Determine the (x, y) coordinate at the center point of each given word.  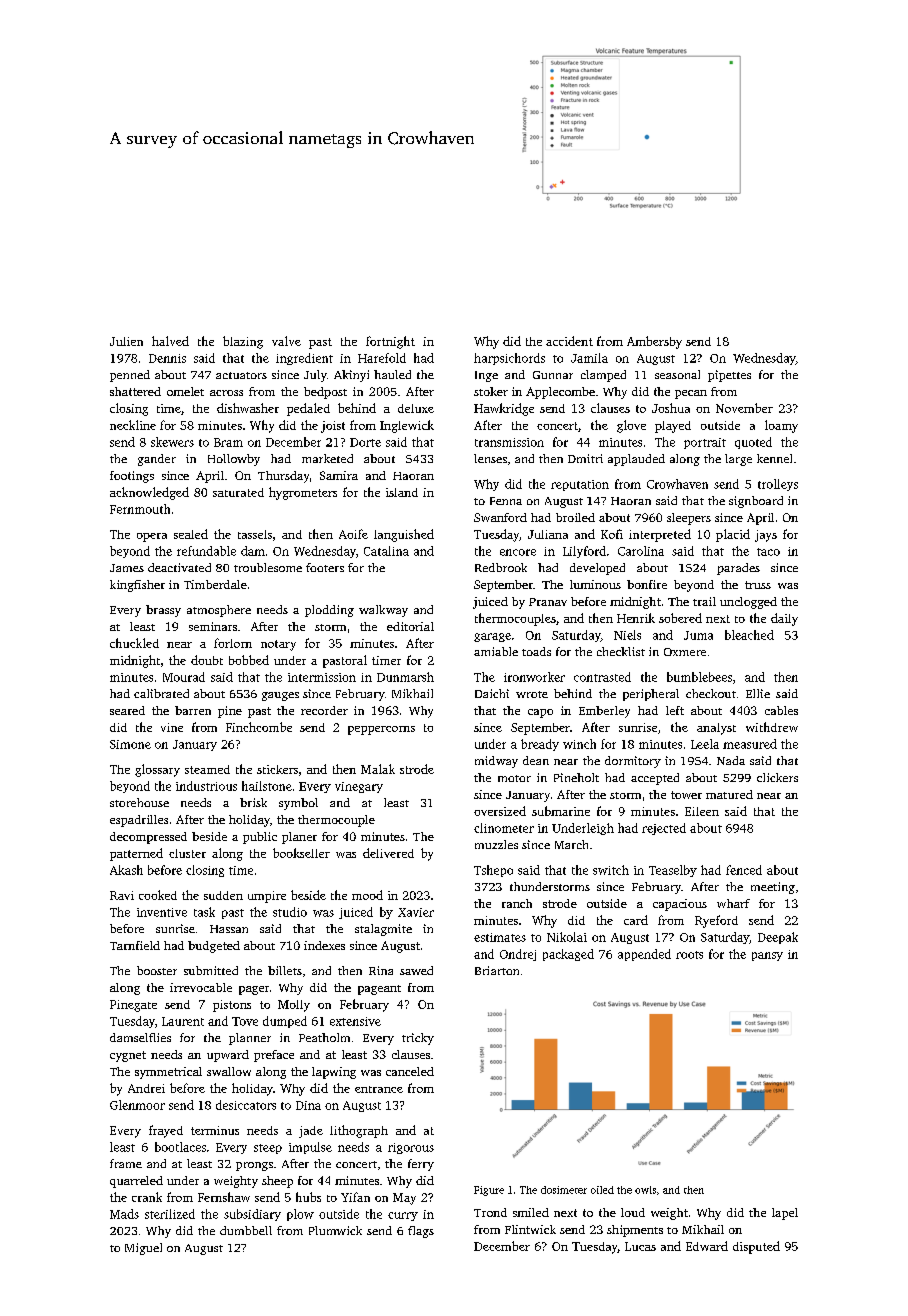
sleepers (689, 519)
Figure (489, 1191)
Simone (130, 744)
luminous (595, 584)
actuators (241, 375)
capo (540, 713)
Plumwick (335, 1230)
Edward (707, 1246)
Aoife (353, 534)
